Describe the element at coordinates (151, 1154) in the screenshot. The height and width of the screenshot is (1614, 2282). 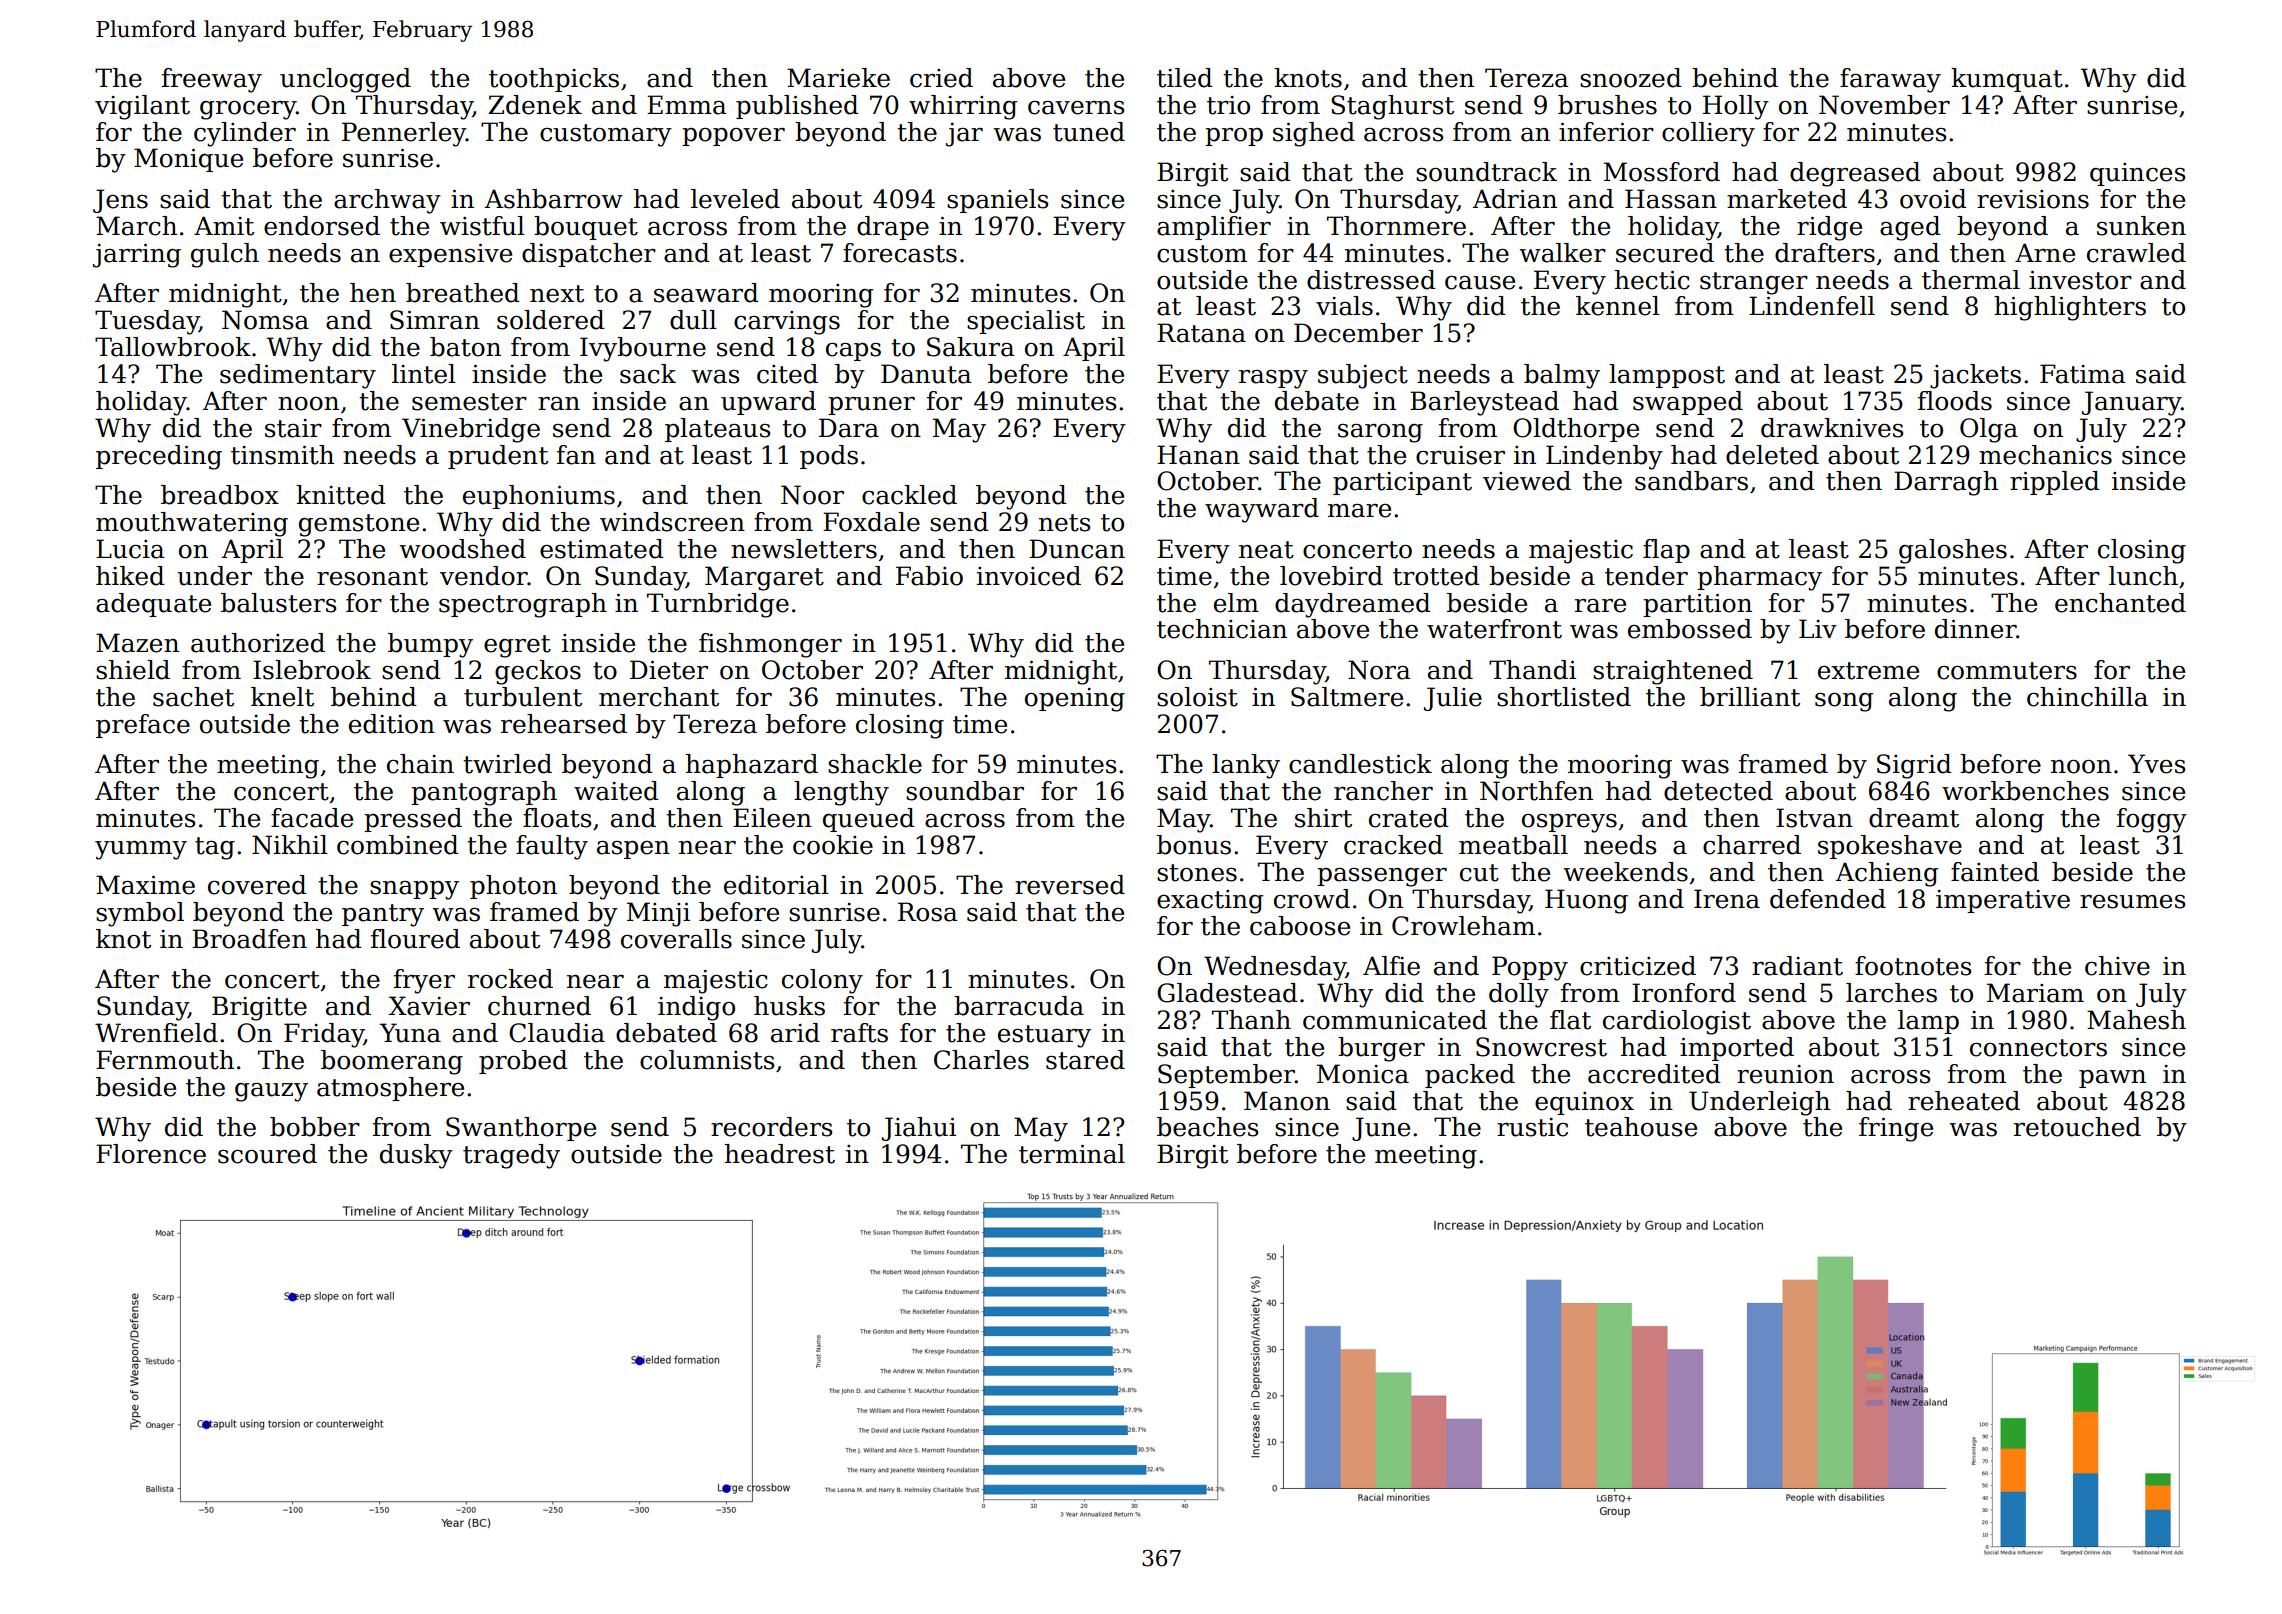
I see `Florence` at that location.
